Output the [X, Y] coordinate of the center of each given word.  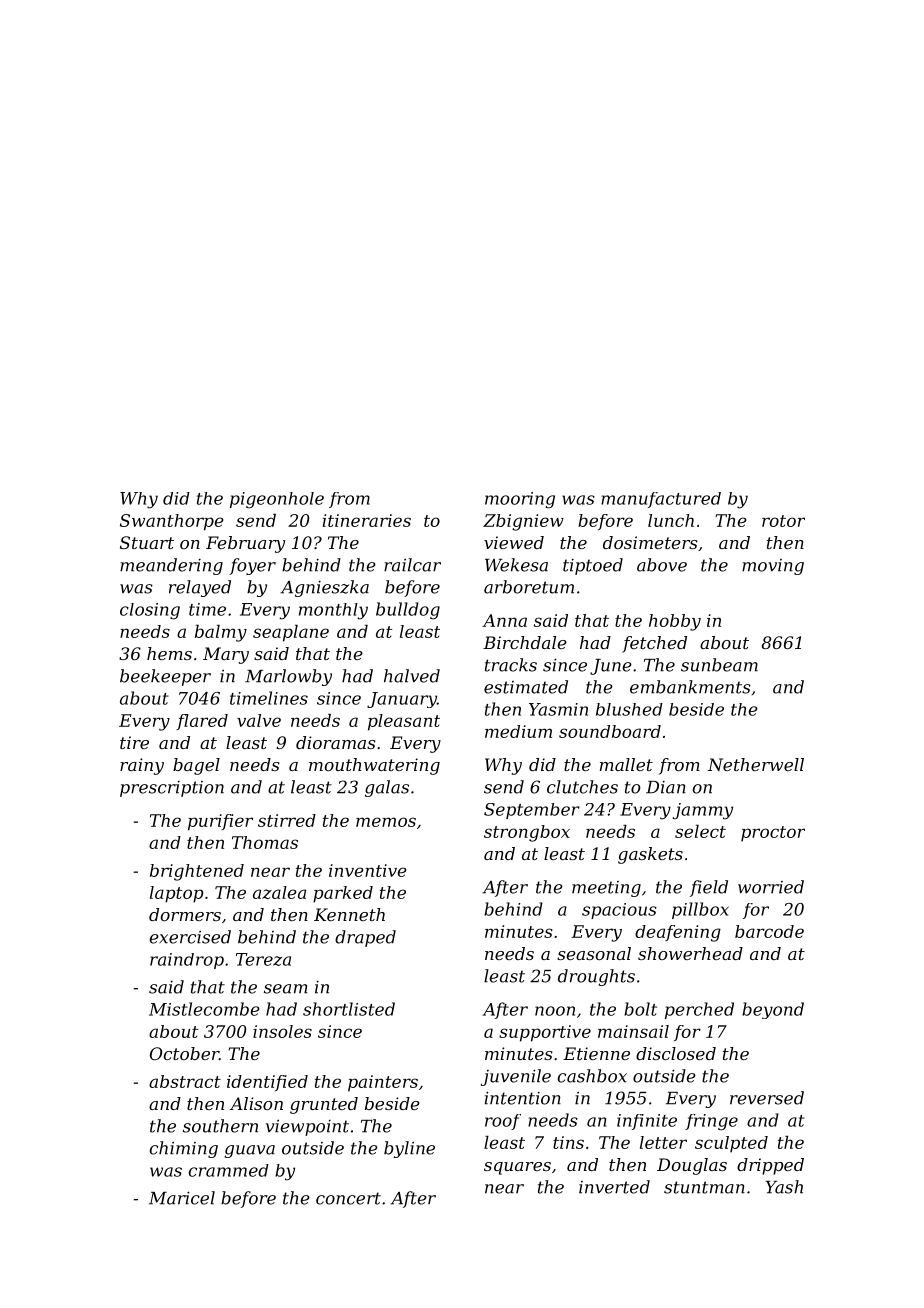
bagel [196, 766]
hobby [675, 622]
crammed [229, 1170]
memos [386, 822]
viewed [514, 542]
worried [771, 887]
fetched [654, 644]
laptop [176, 894]
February [245, 544]
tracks [511, 665]
